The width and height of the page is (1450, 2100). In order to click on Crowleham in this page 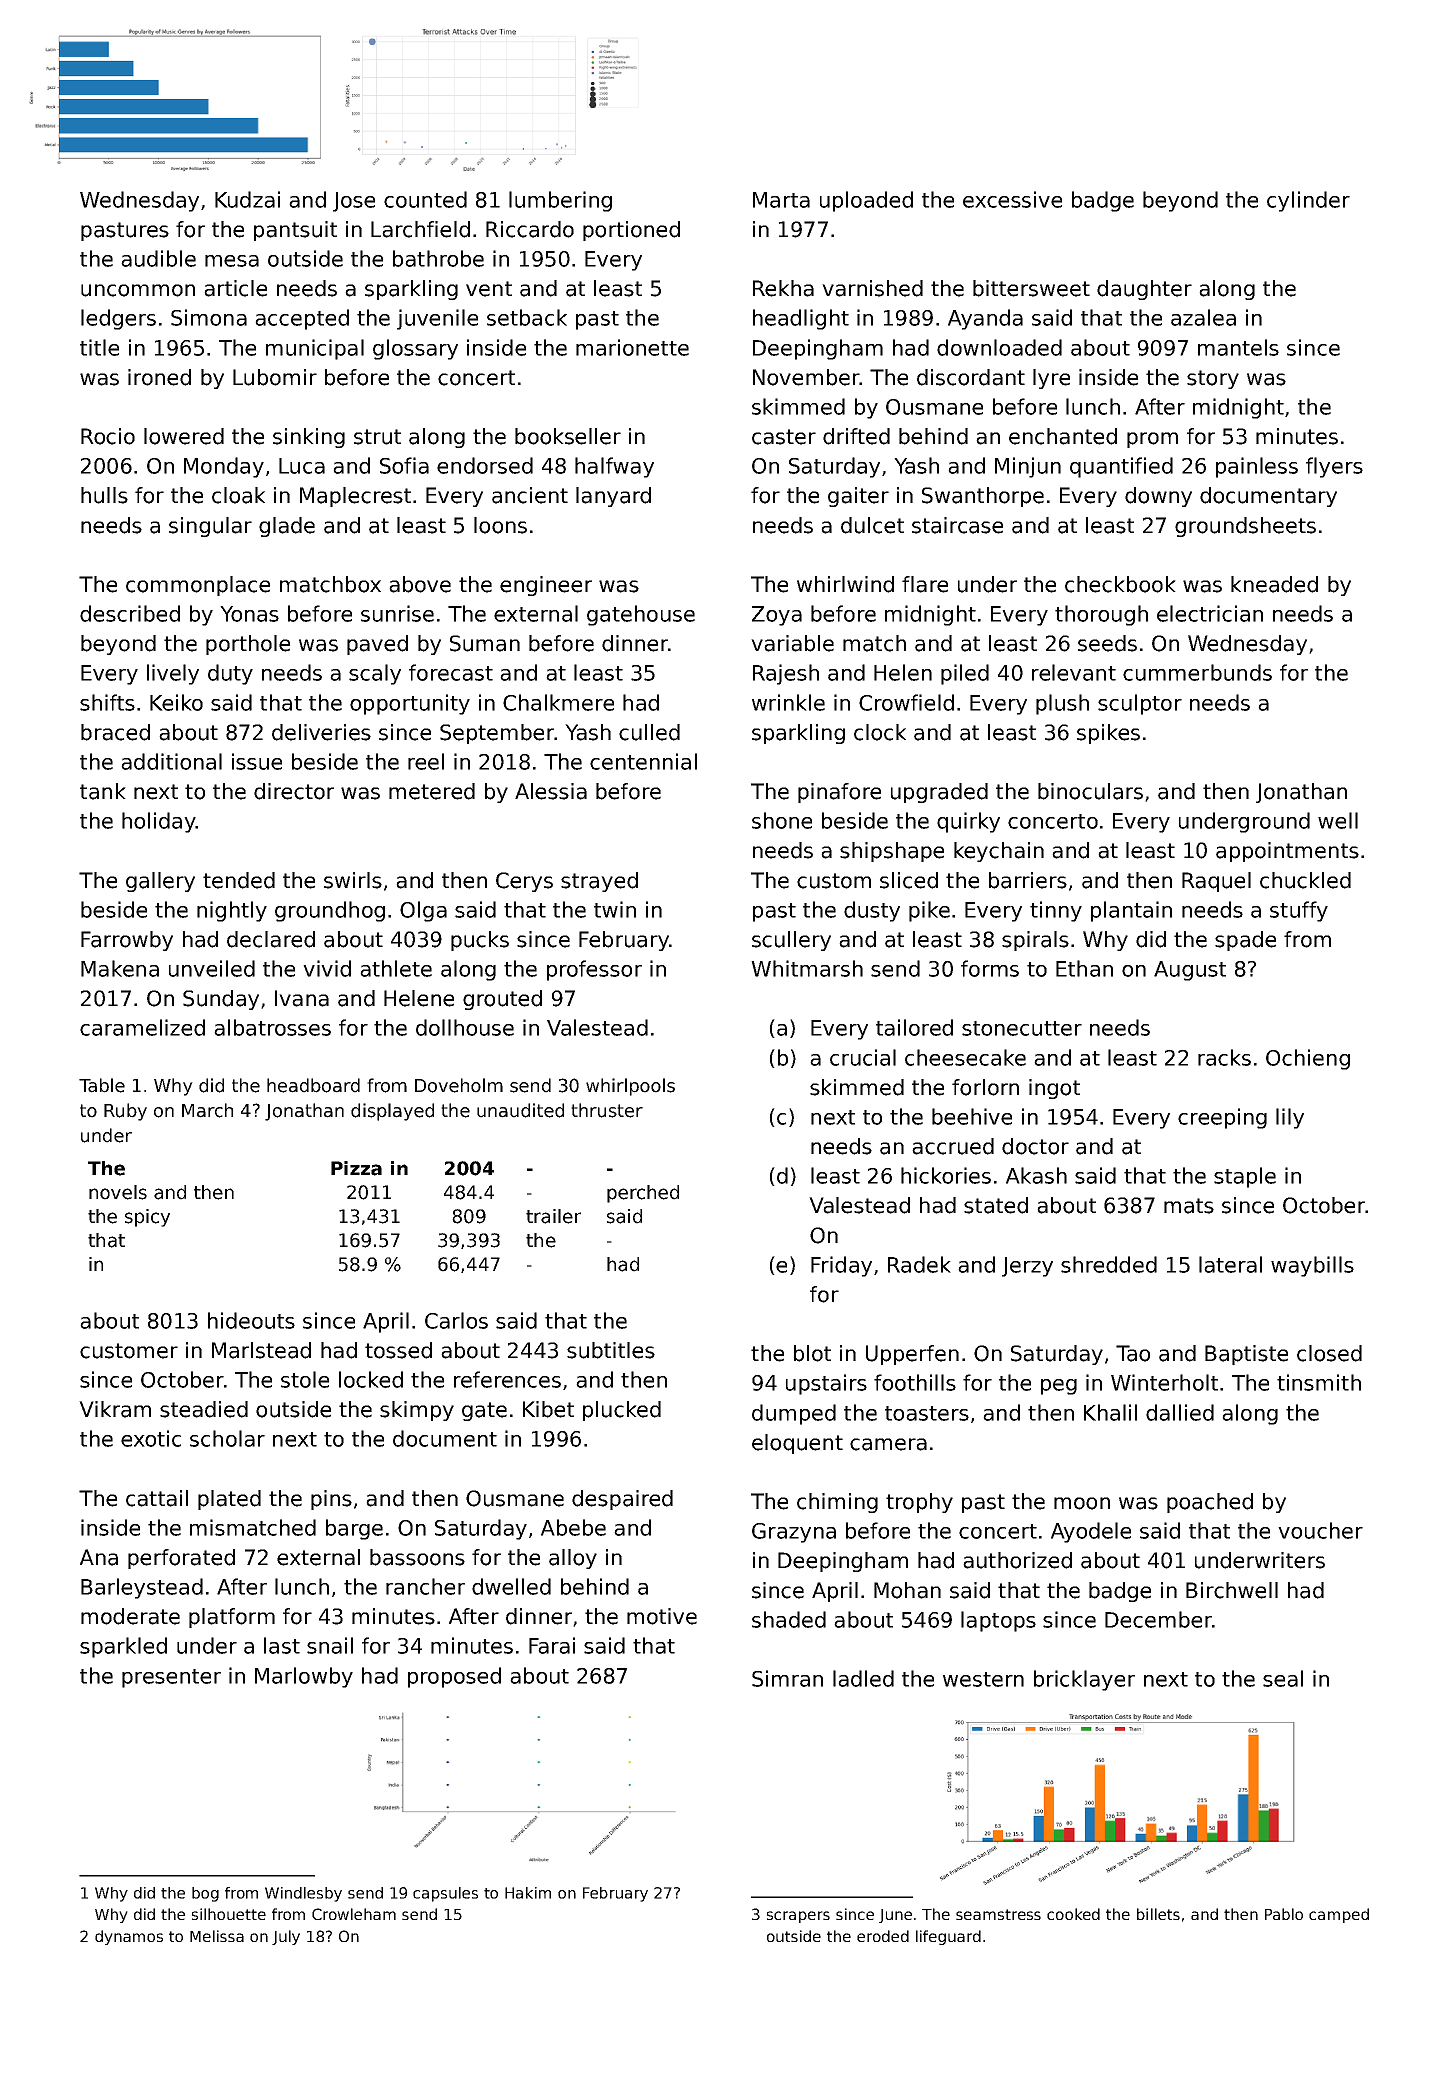, I will do `click(354, 1914)`.
